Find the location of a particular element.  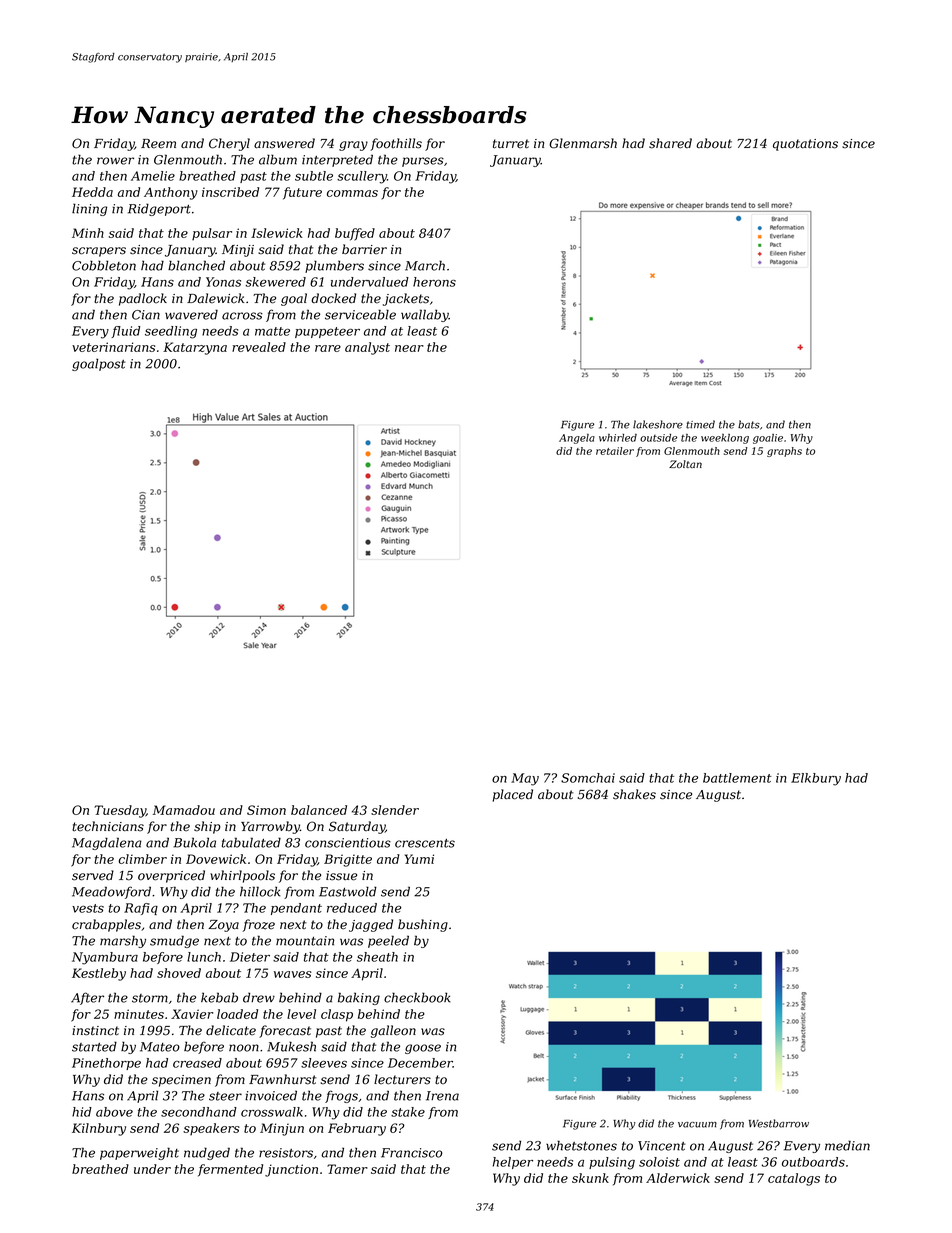

shakes is located at coordinates (634, 794).
